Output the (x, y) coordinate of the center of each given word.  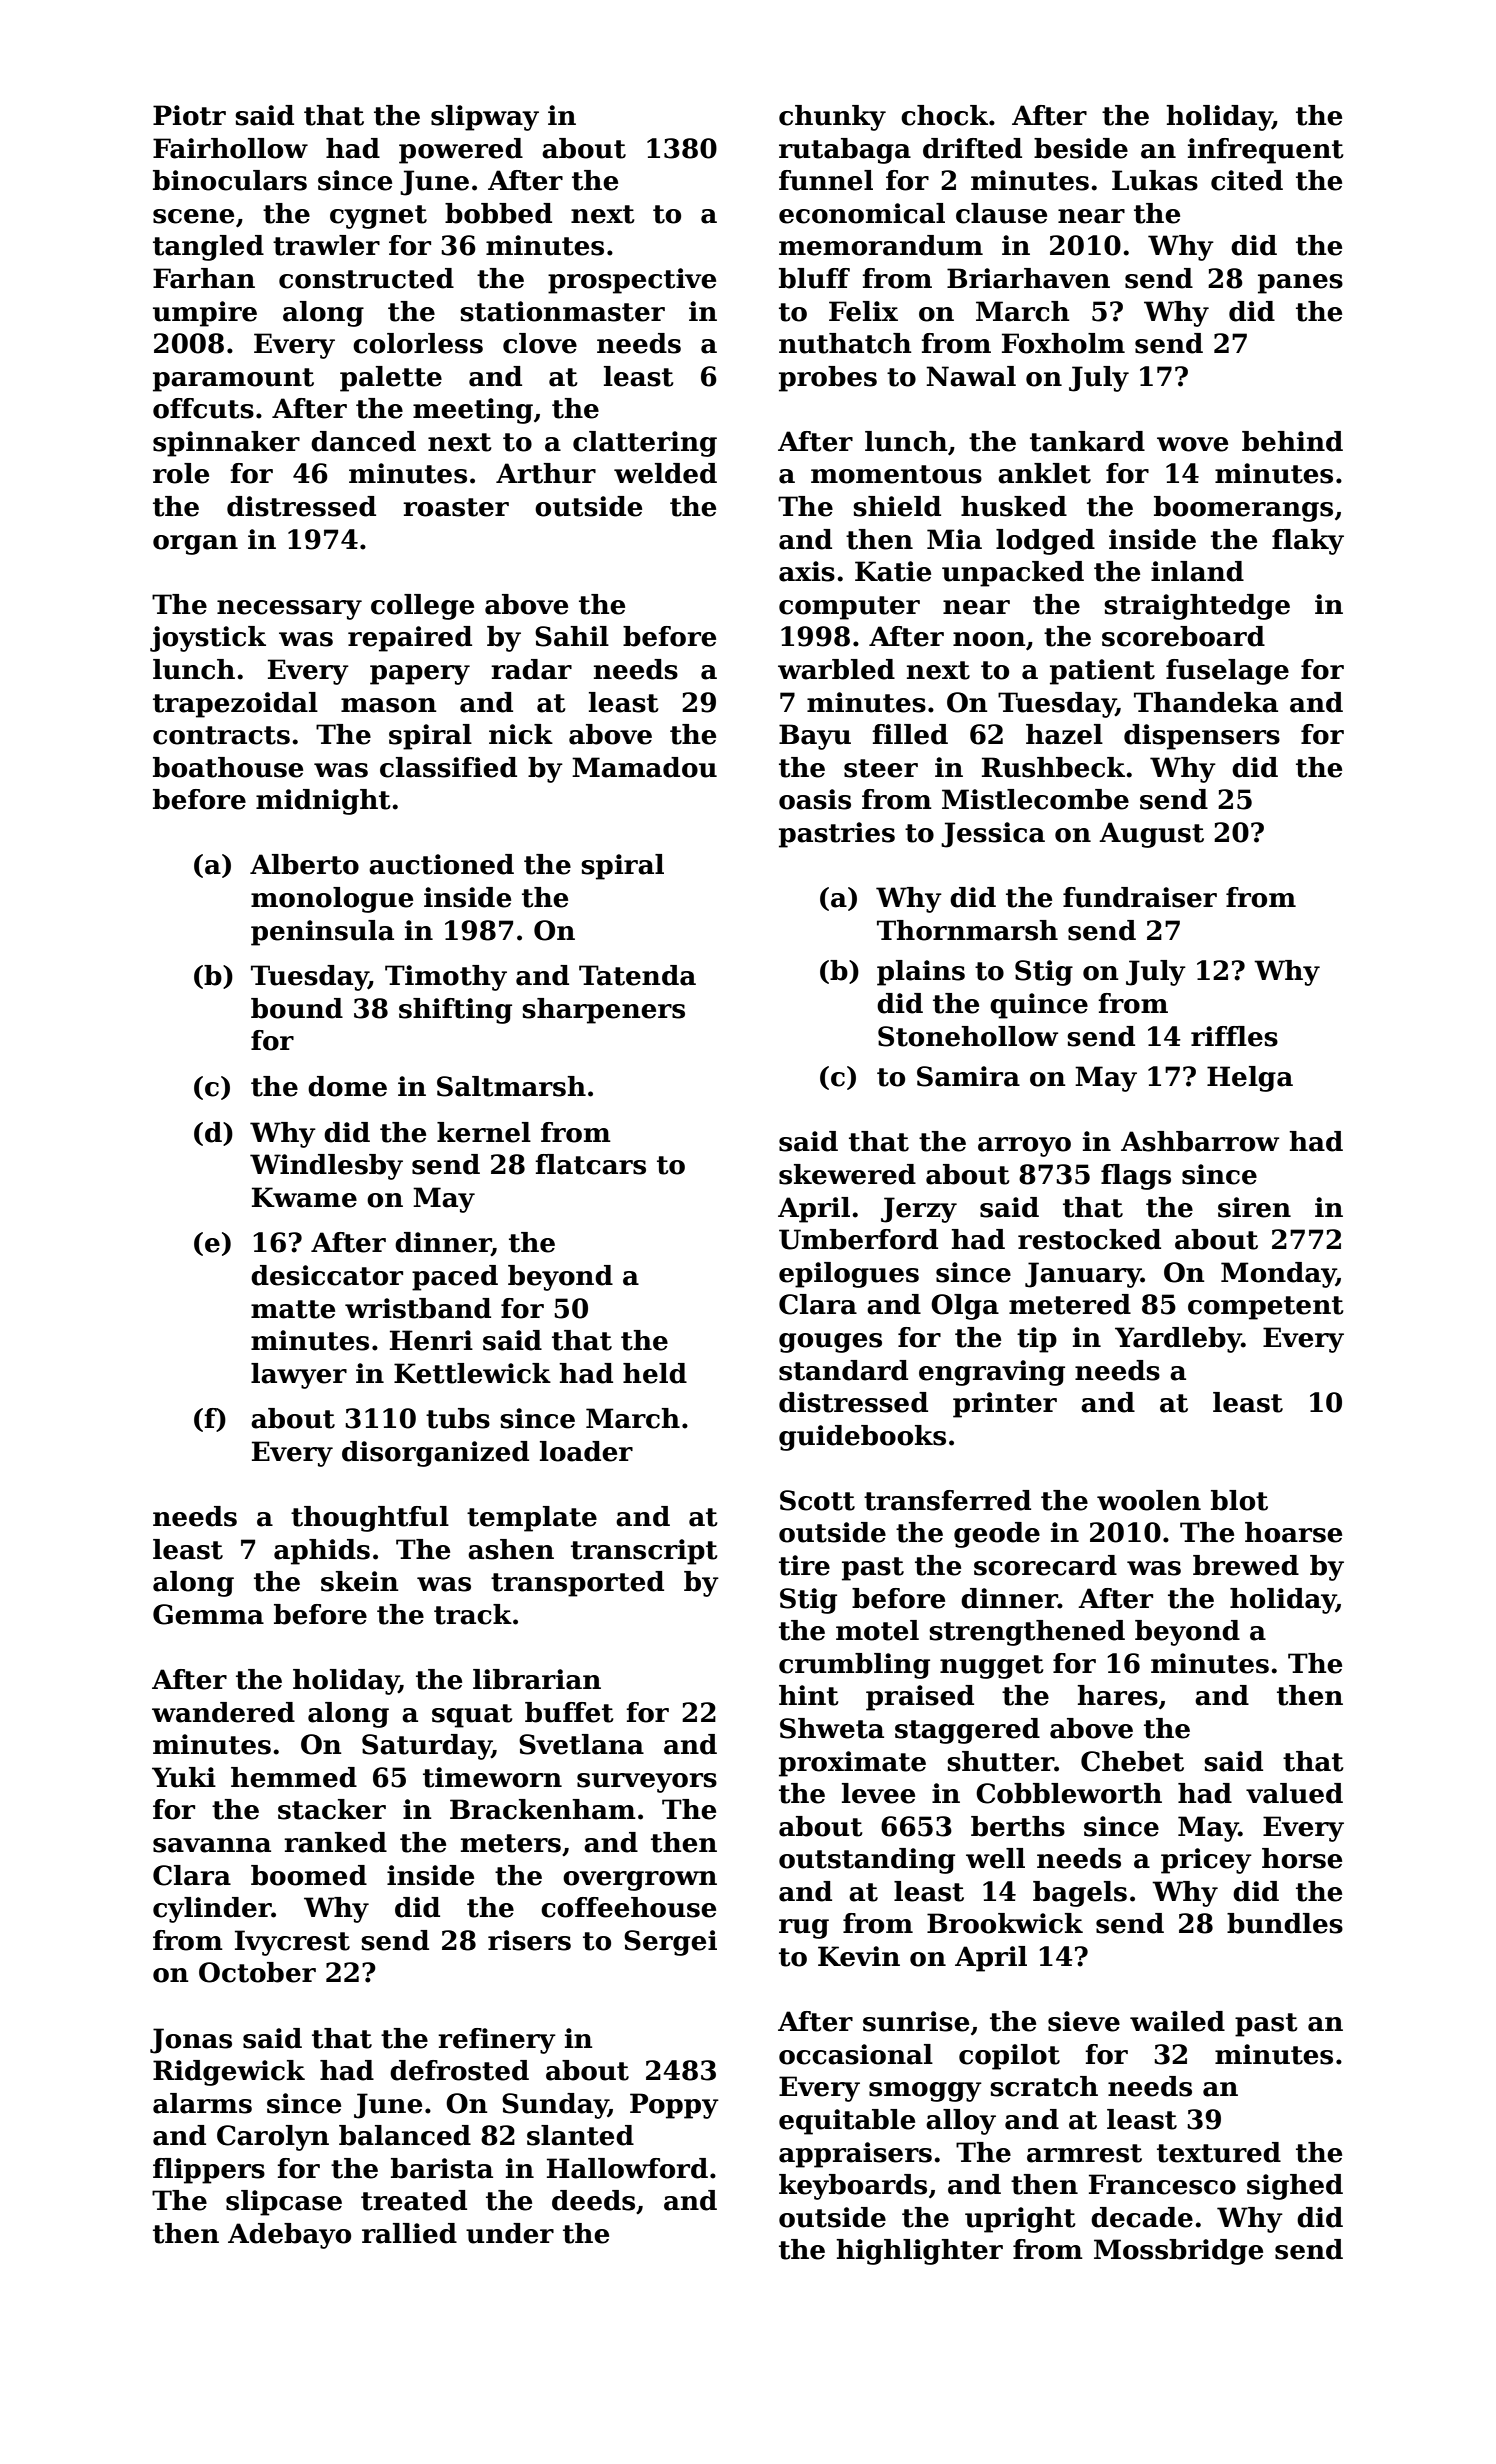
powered (461, 151)
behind (1292, 441)
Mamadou (644, 767)
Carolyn (273, 2138)
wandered (223, 1712)
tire (804, 1565)
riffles (1234, 1036)
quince (1039, 1006)
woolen (1149, 1500)
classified (448, 767)
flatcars (590, 1164)
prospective (632, 281)
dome (347, 1086)
